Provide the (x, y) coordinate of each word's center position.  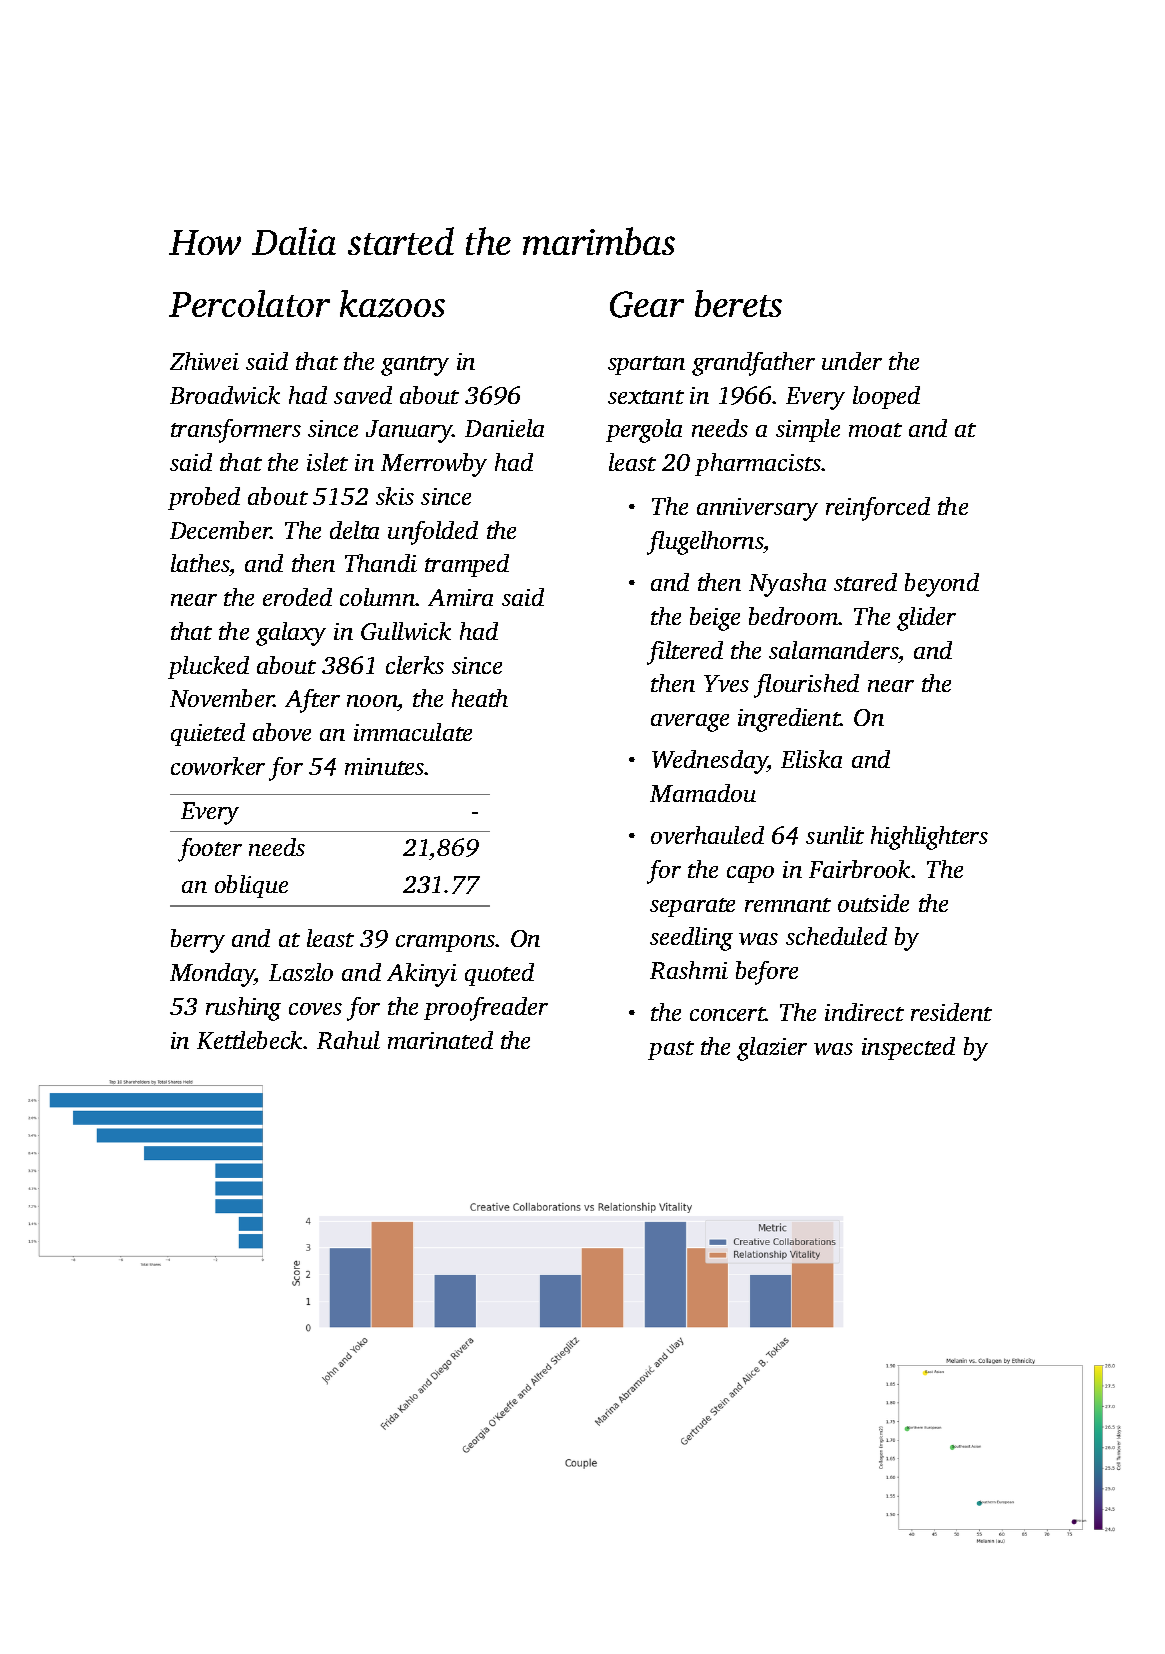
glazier (772, 1049)
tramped (467, 565)
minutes (385, 766)
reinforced (878, 509)
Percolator (249, 303)
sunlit (835, 835)
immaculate (413, 732)
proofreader (486, 1009)
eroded (297, 597)
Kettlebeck (250, 1040)
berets (738, 303)
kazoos (392, 304)
